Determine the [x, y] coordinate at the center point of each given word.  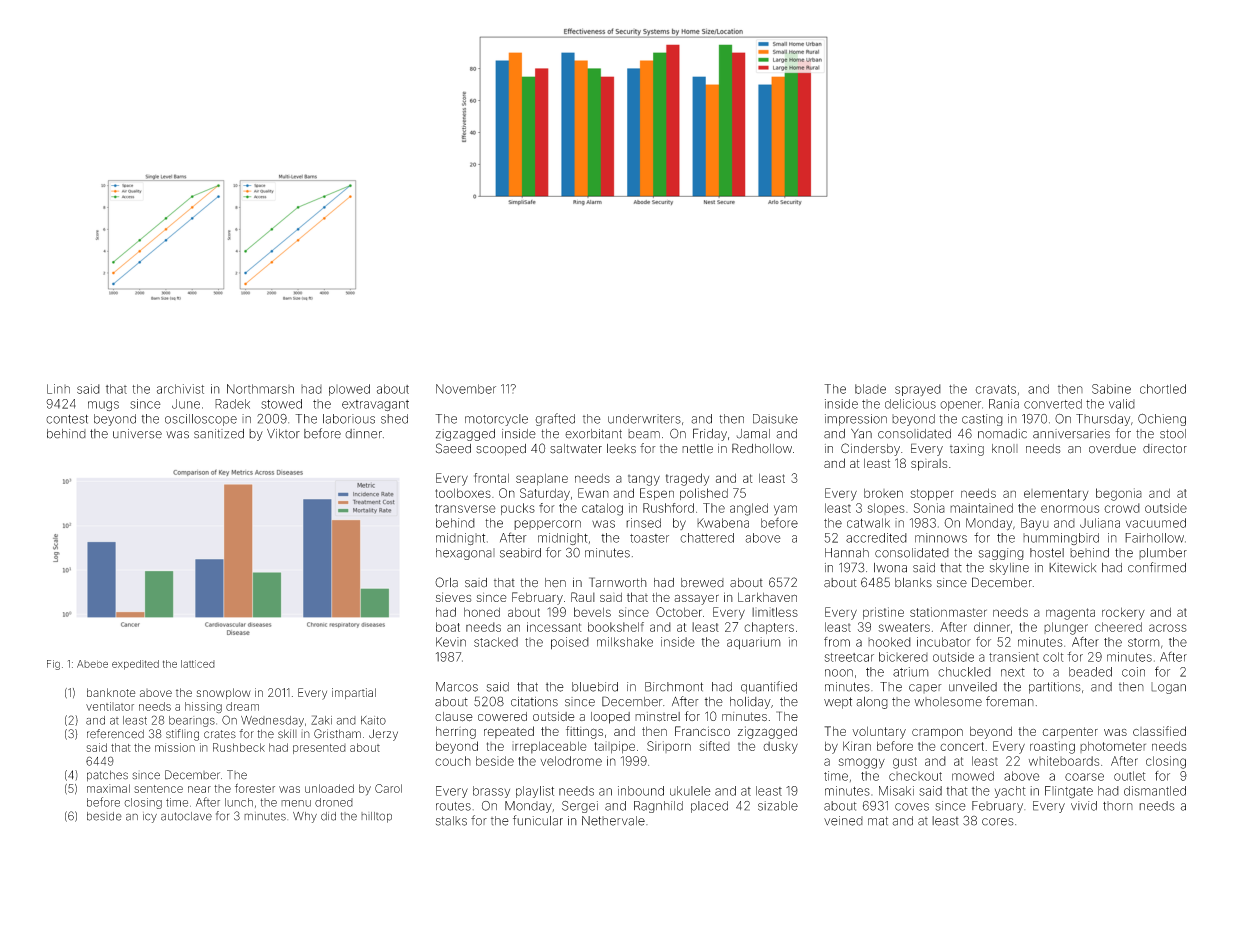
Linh [58, 389]
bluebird [595, 687]
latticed [198, 664]
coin [1133, 672]
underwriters [644, 419]
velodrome [571, 761]
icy [150, 817]
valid [1122, 404]
